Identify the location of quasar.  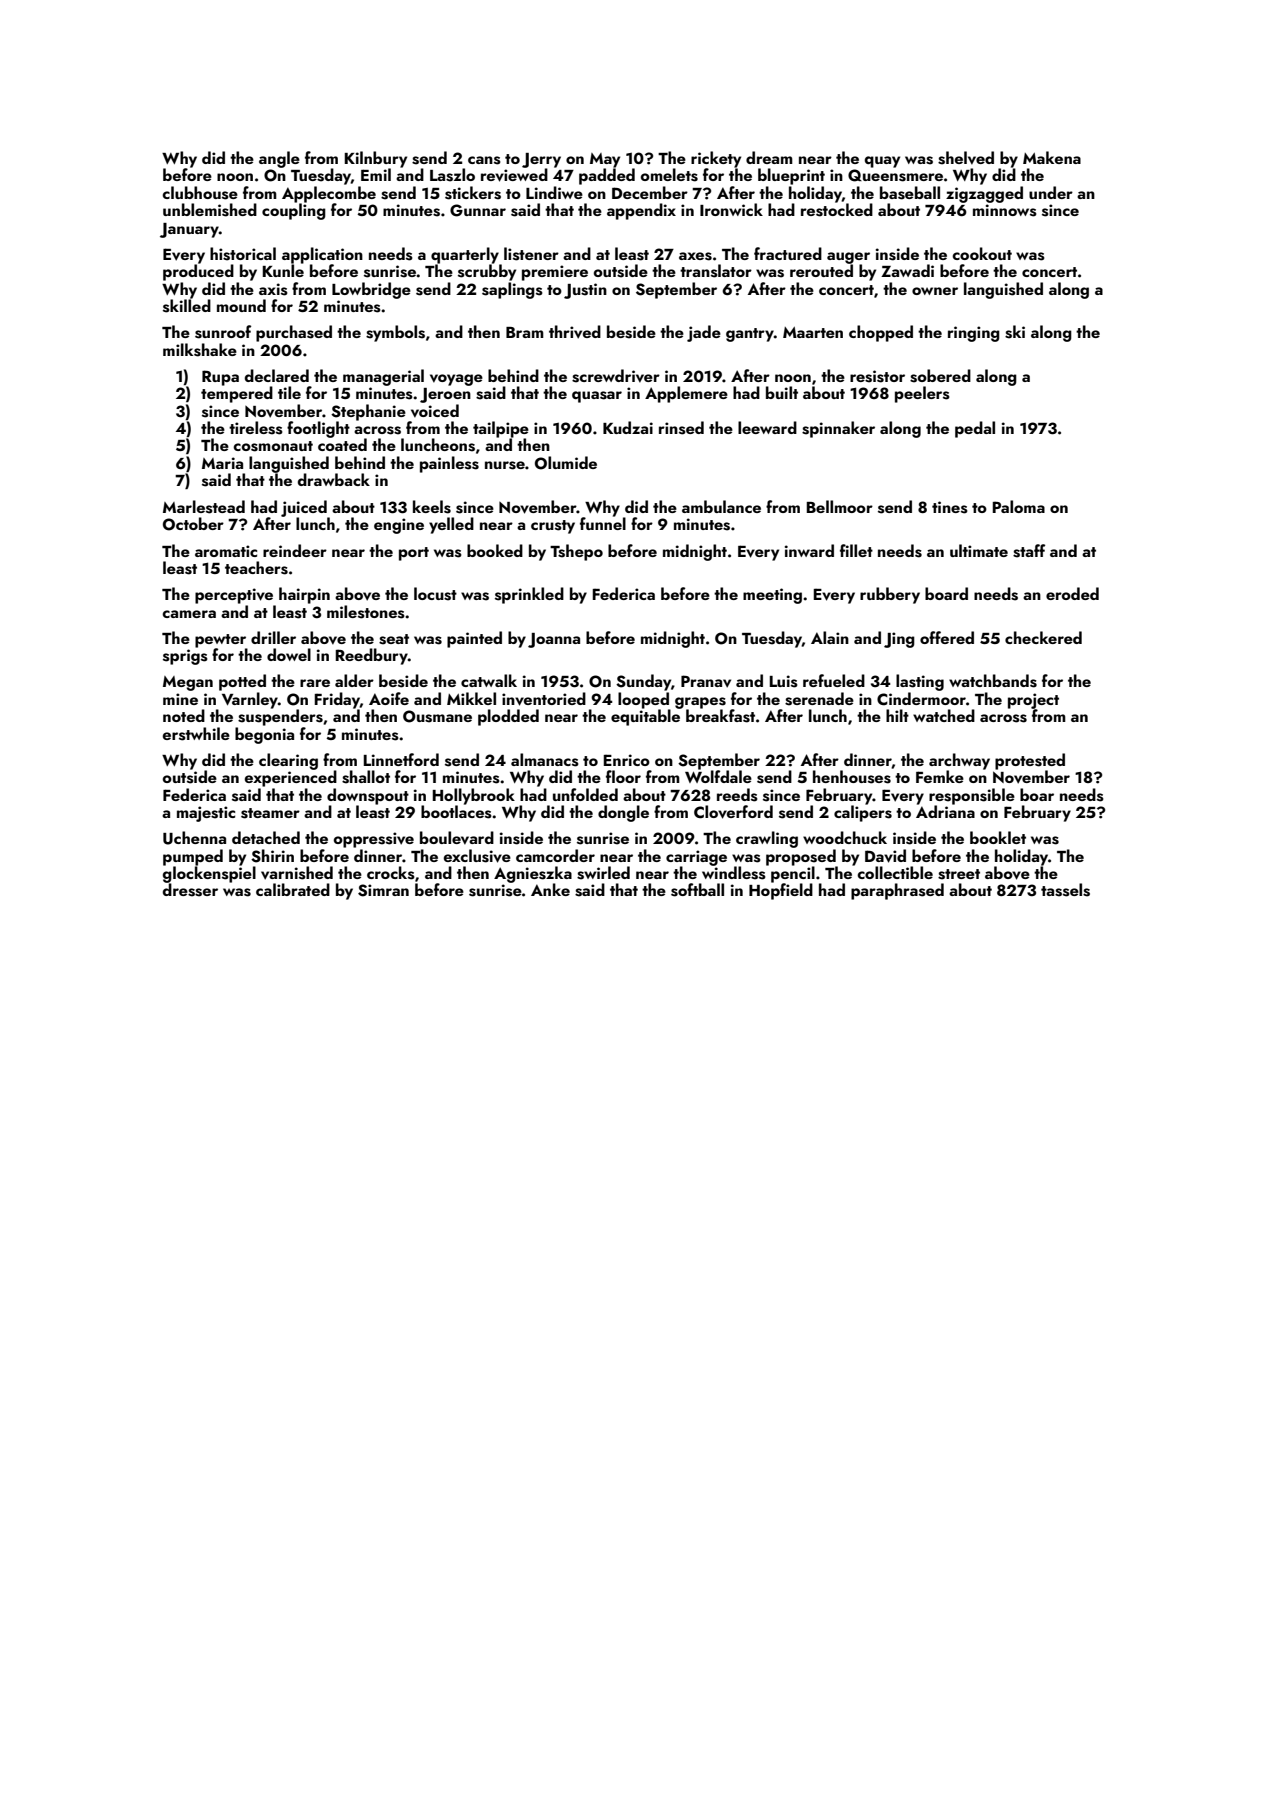
(597, 397).
